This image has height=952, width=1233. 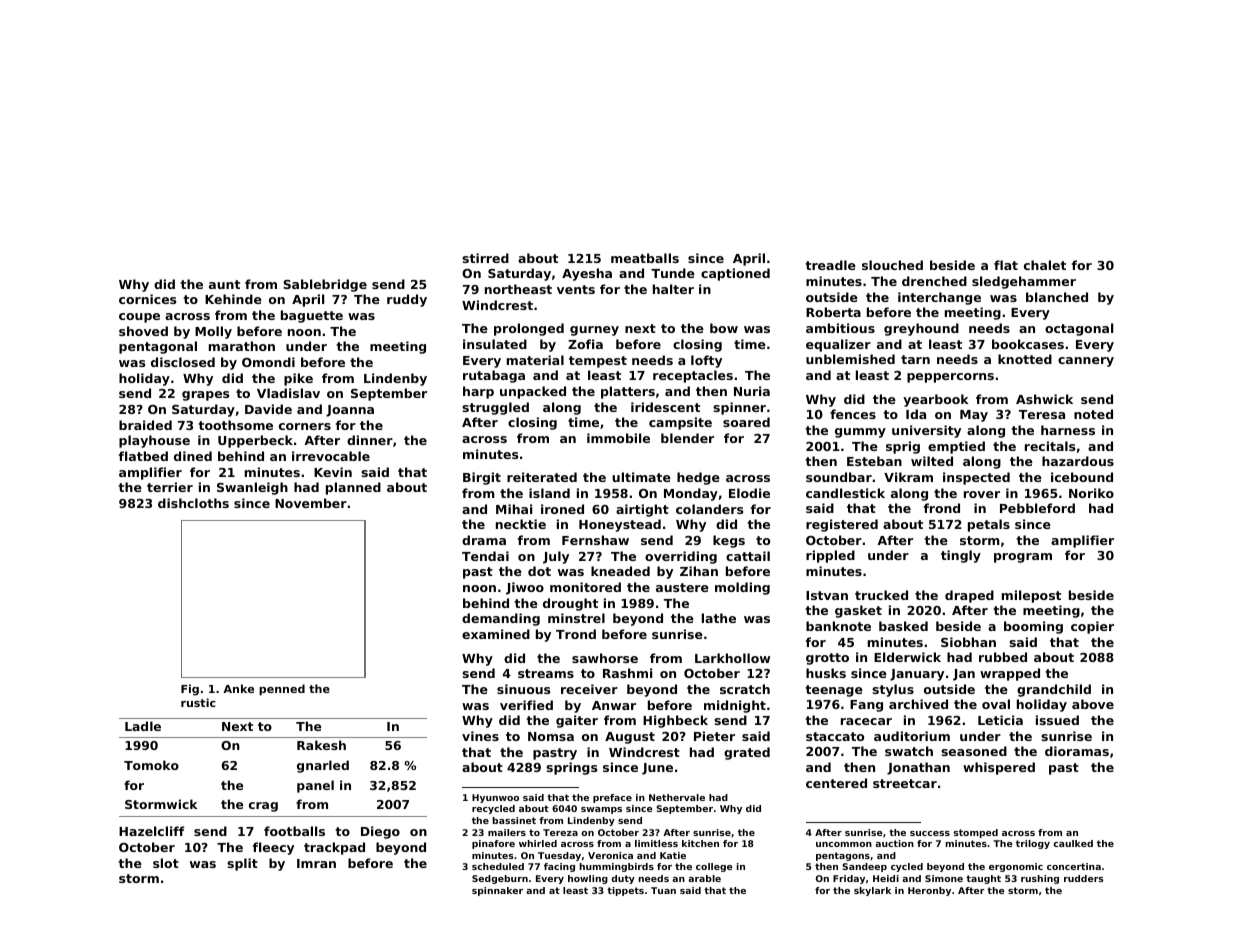 What do you see at coordinates (749, 493) in the image?
I see `Elodie` at bounding box center [749, 493].
